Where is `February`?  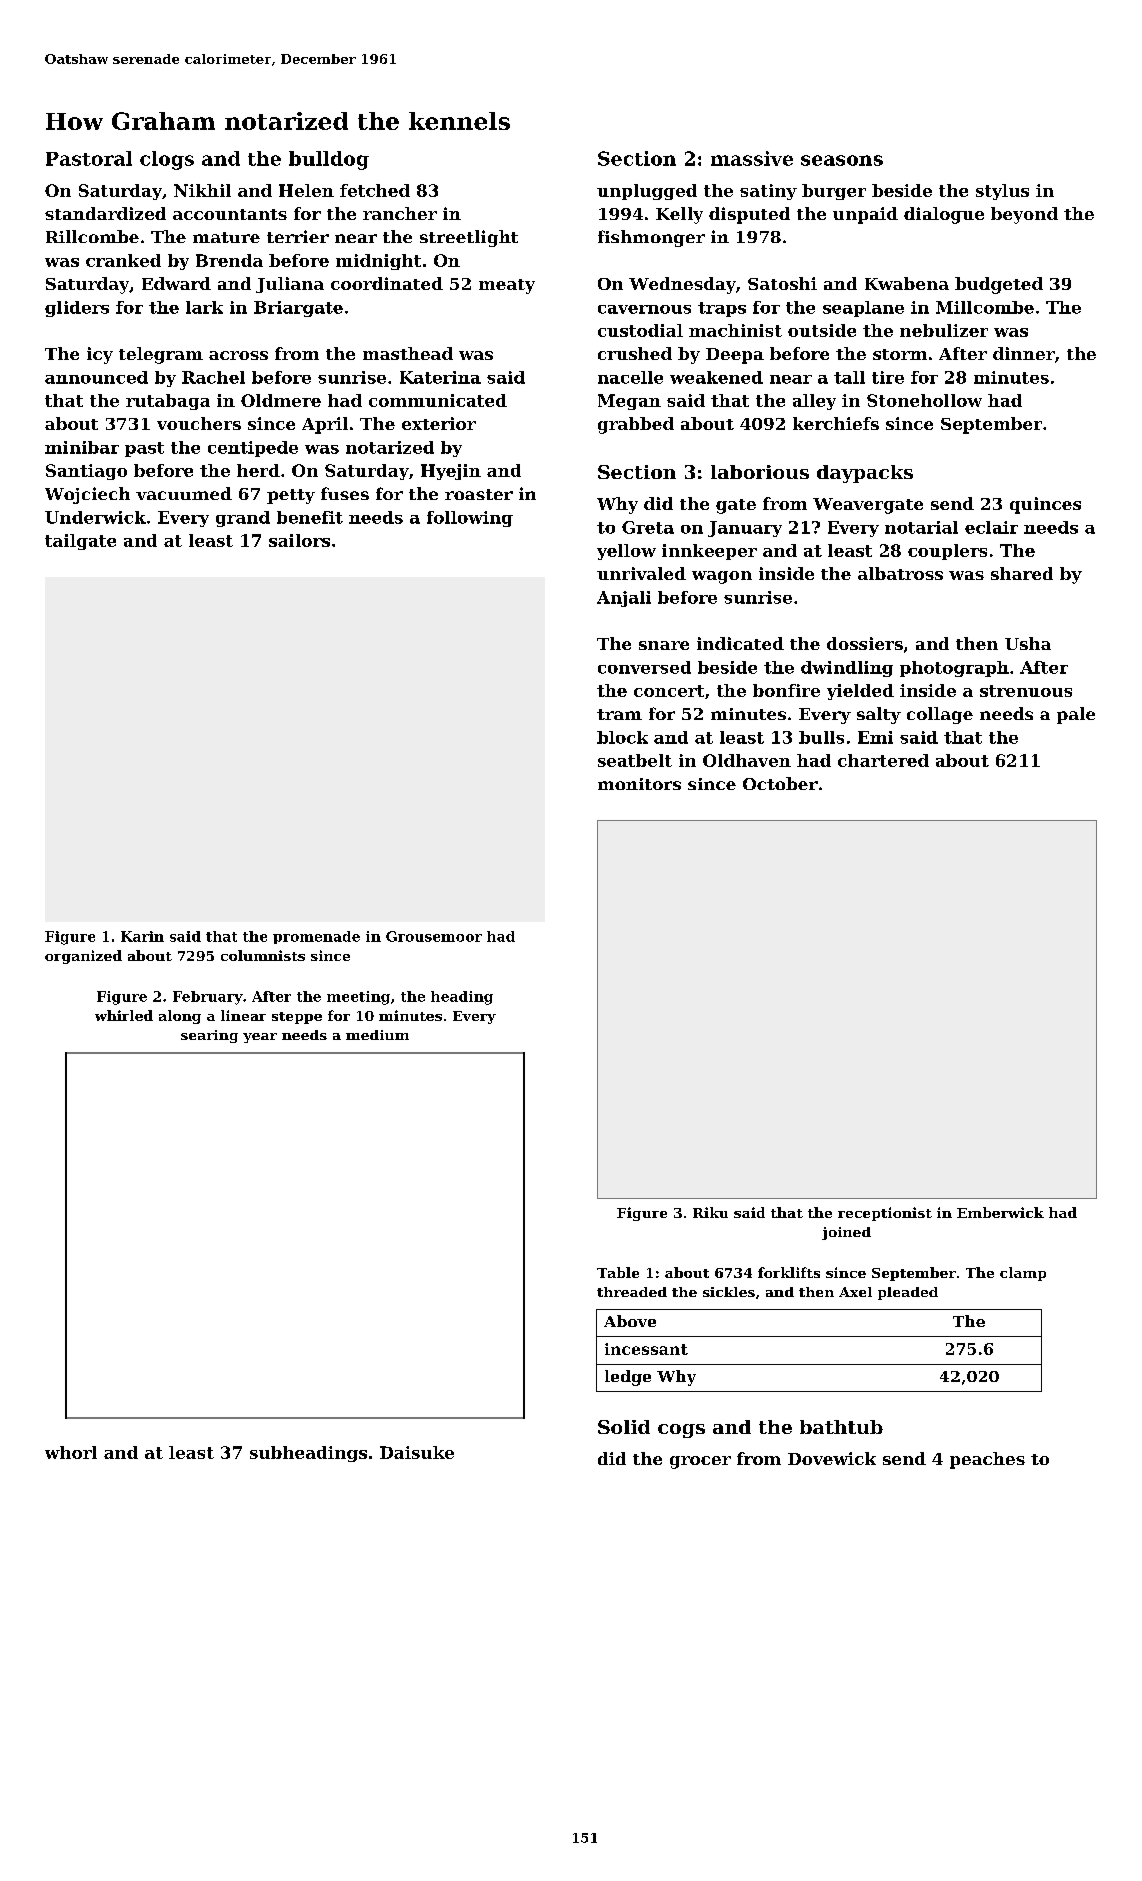 February is located at coordinates (208, 998).
